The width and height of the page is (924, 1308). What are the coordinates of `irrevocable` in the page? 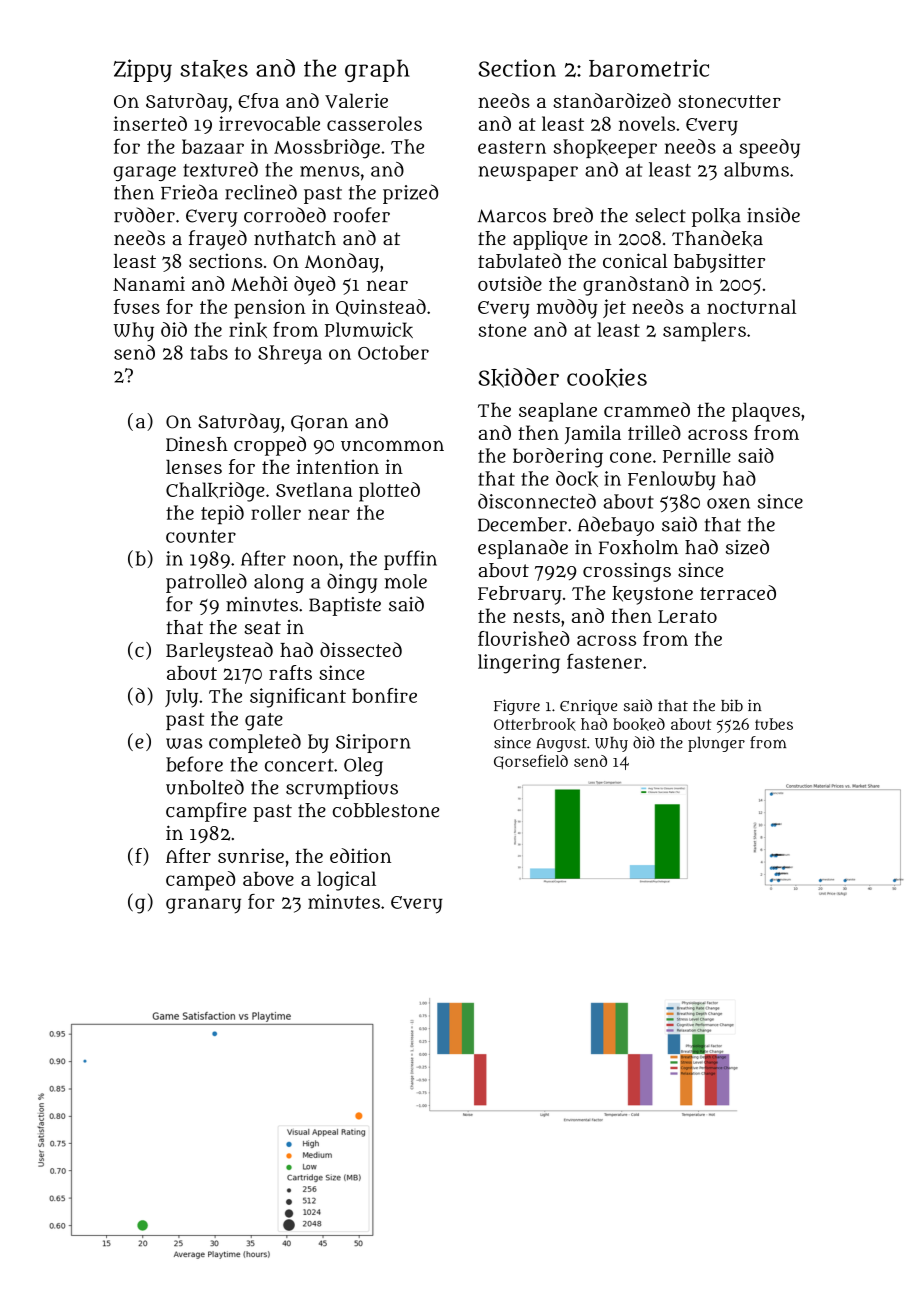 It's located at (269, 123).
